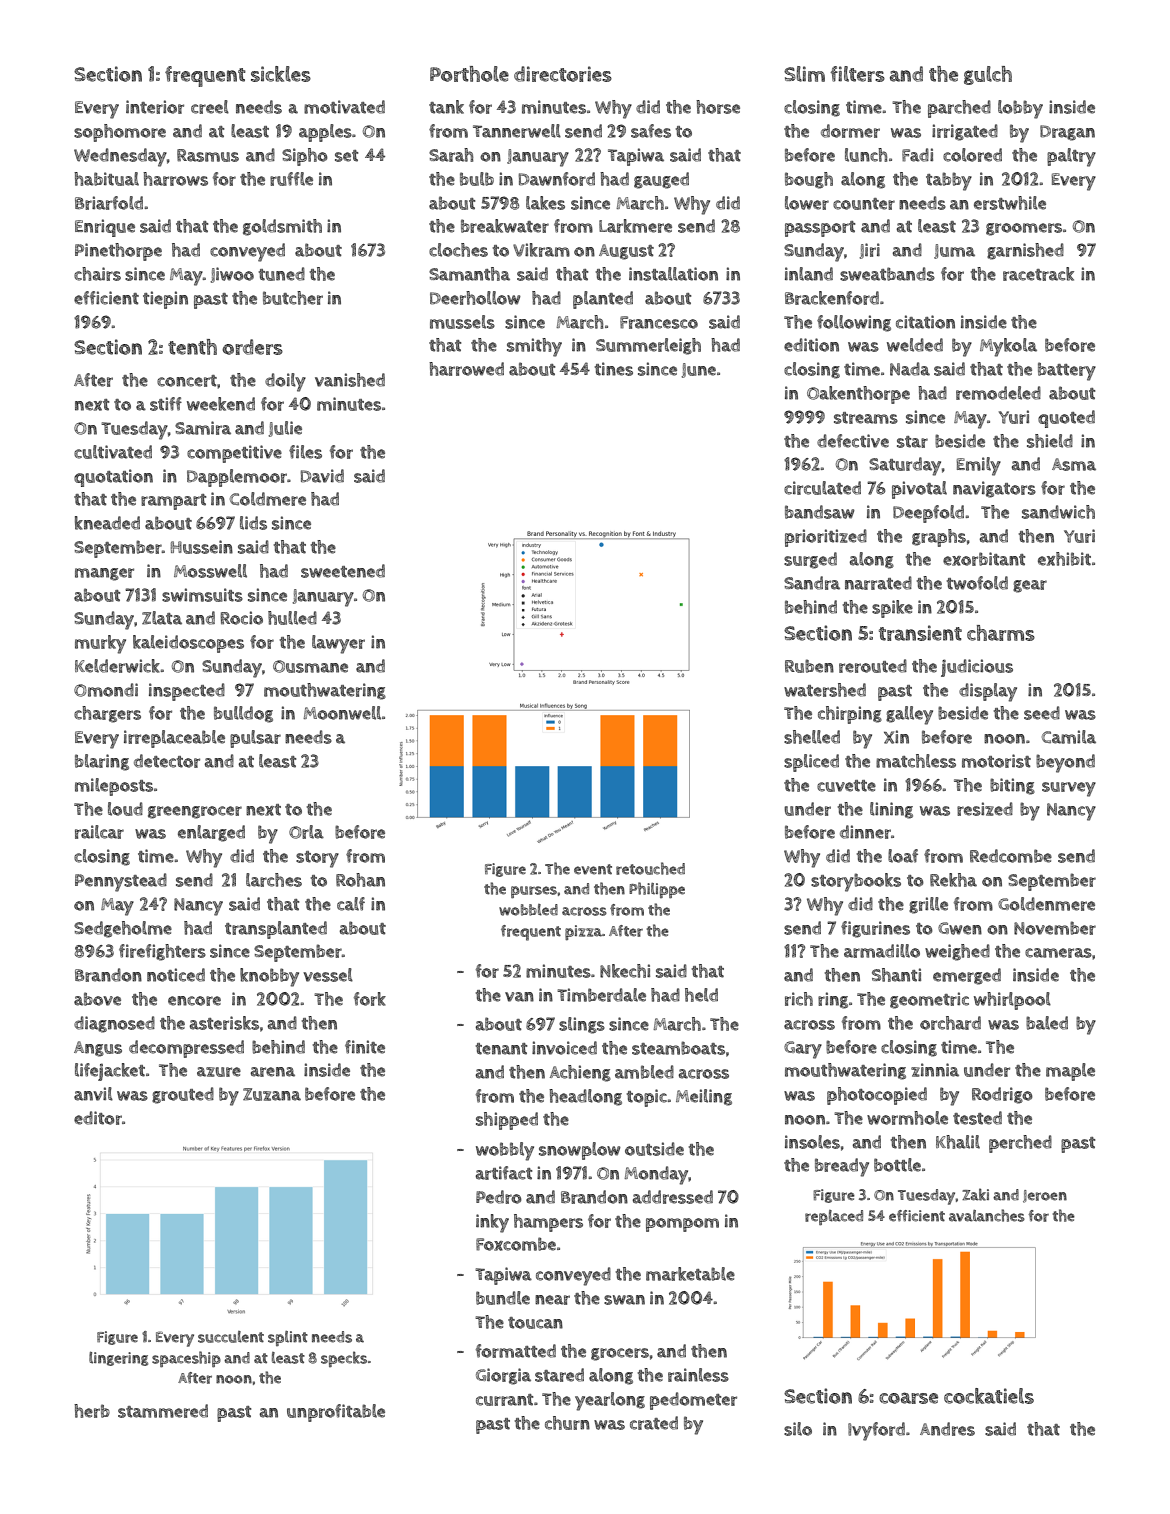 This page has height=1514, width=1170. What do you see at coordinates (698, 1375) in the page?
I see `rainless` at bounding box center [698, 1375].
